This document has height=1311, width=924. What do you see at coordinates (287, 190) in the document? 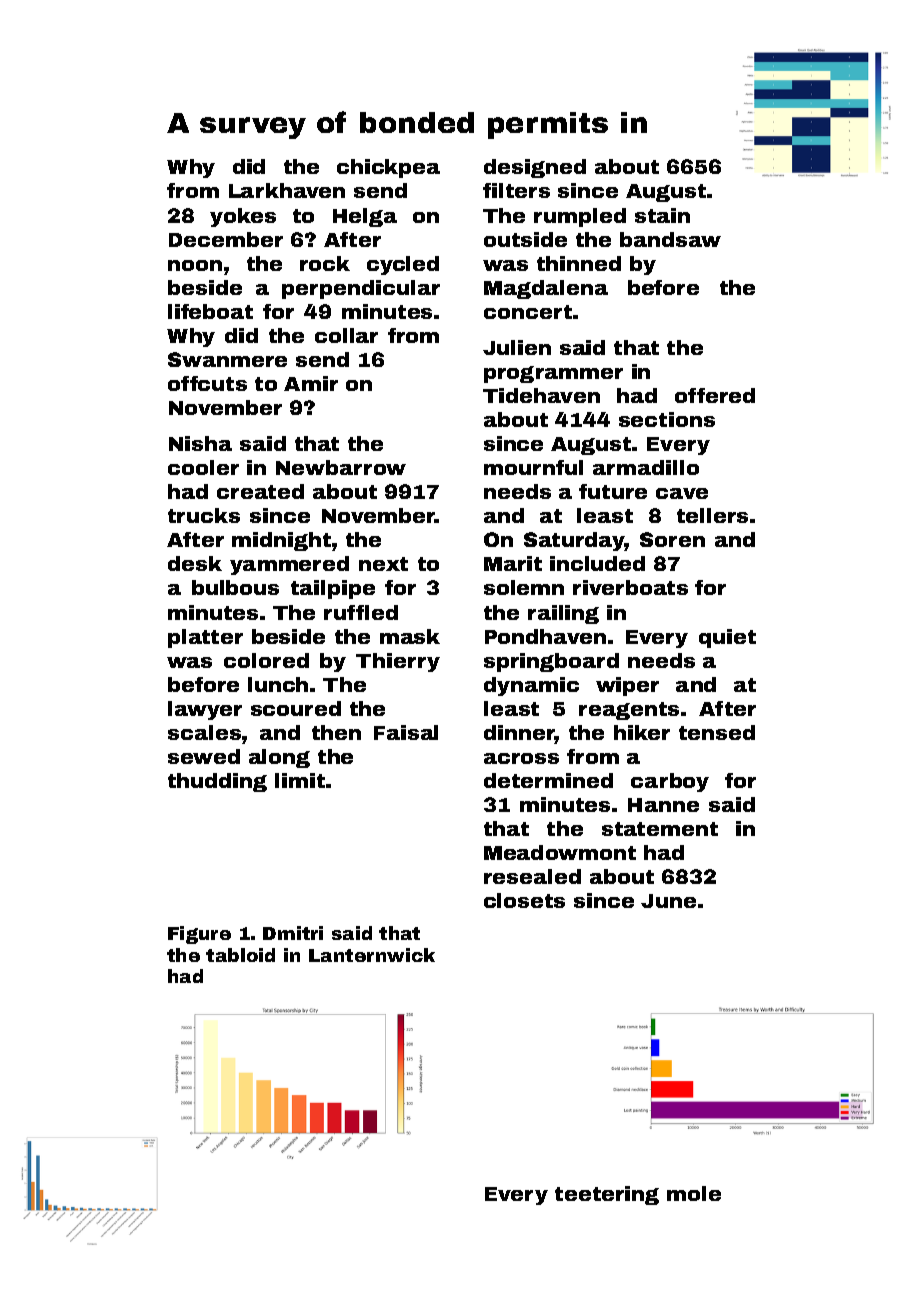
I see `Larkhaven` at bounding box center [287, 190].
